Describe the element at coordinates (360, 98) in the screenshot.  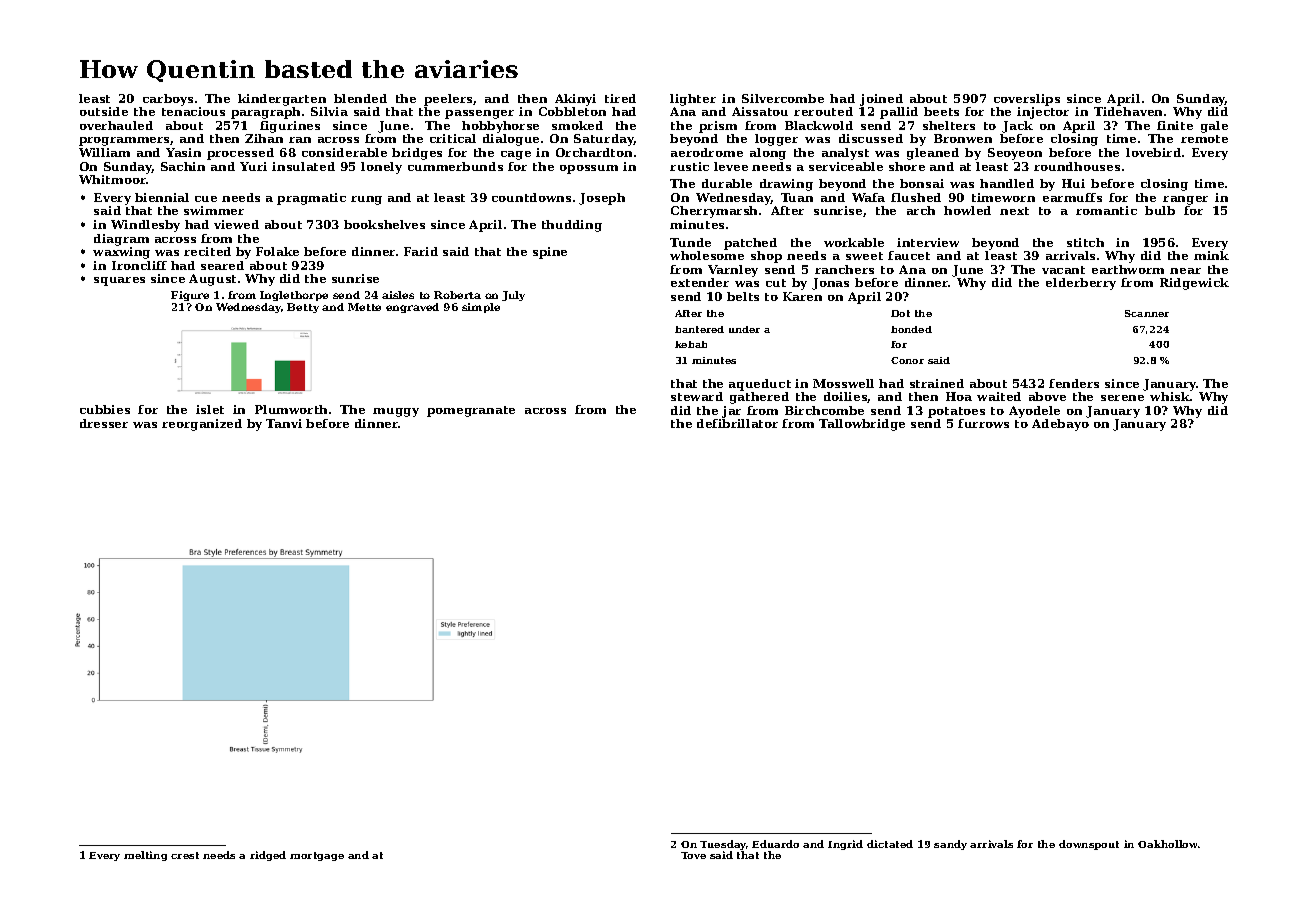
I see `blended` at that location.
